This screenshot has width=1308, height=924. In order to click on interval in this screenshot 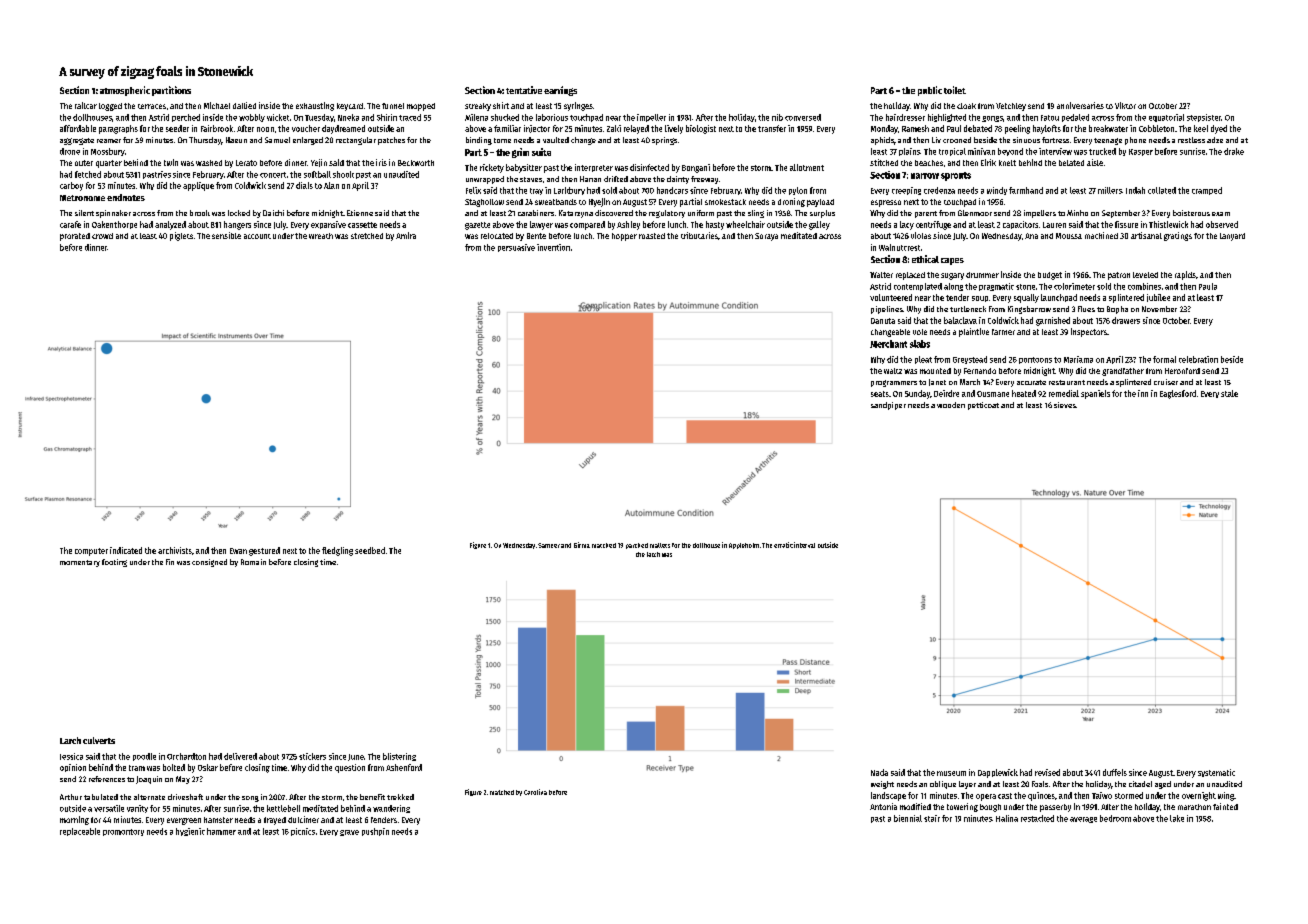, I will do `click(804, 545)`.
